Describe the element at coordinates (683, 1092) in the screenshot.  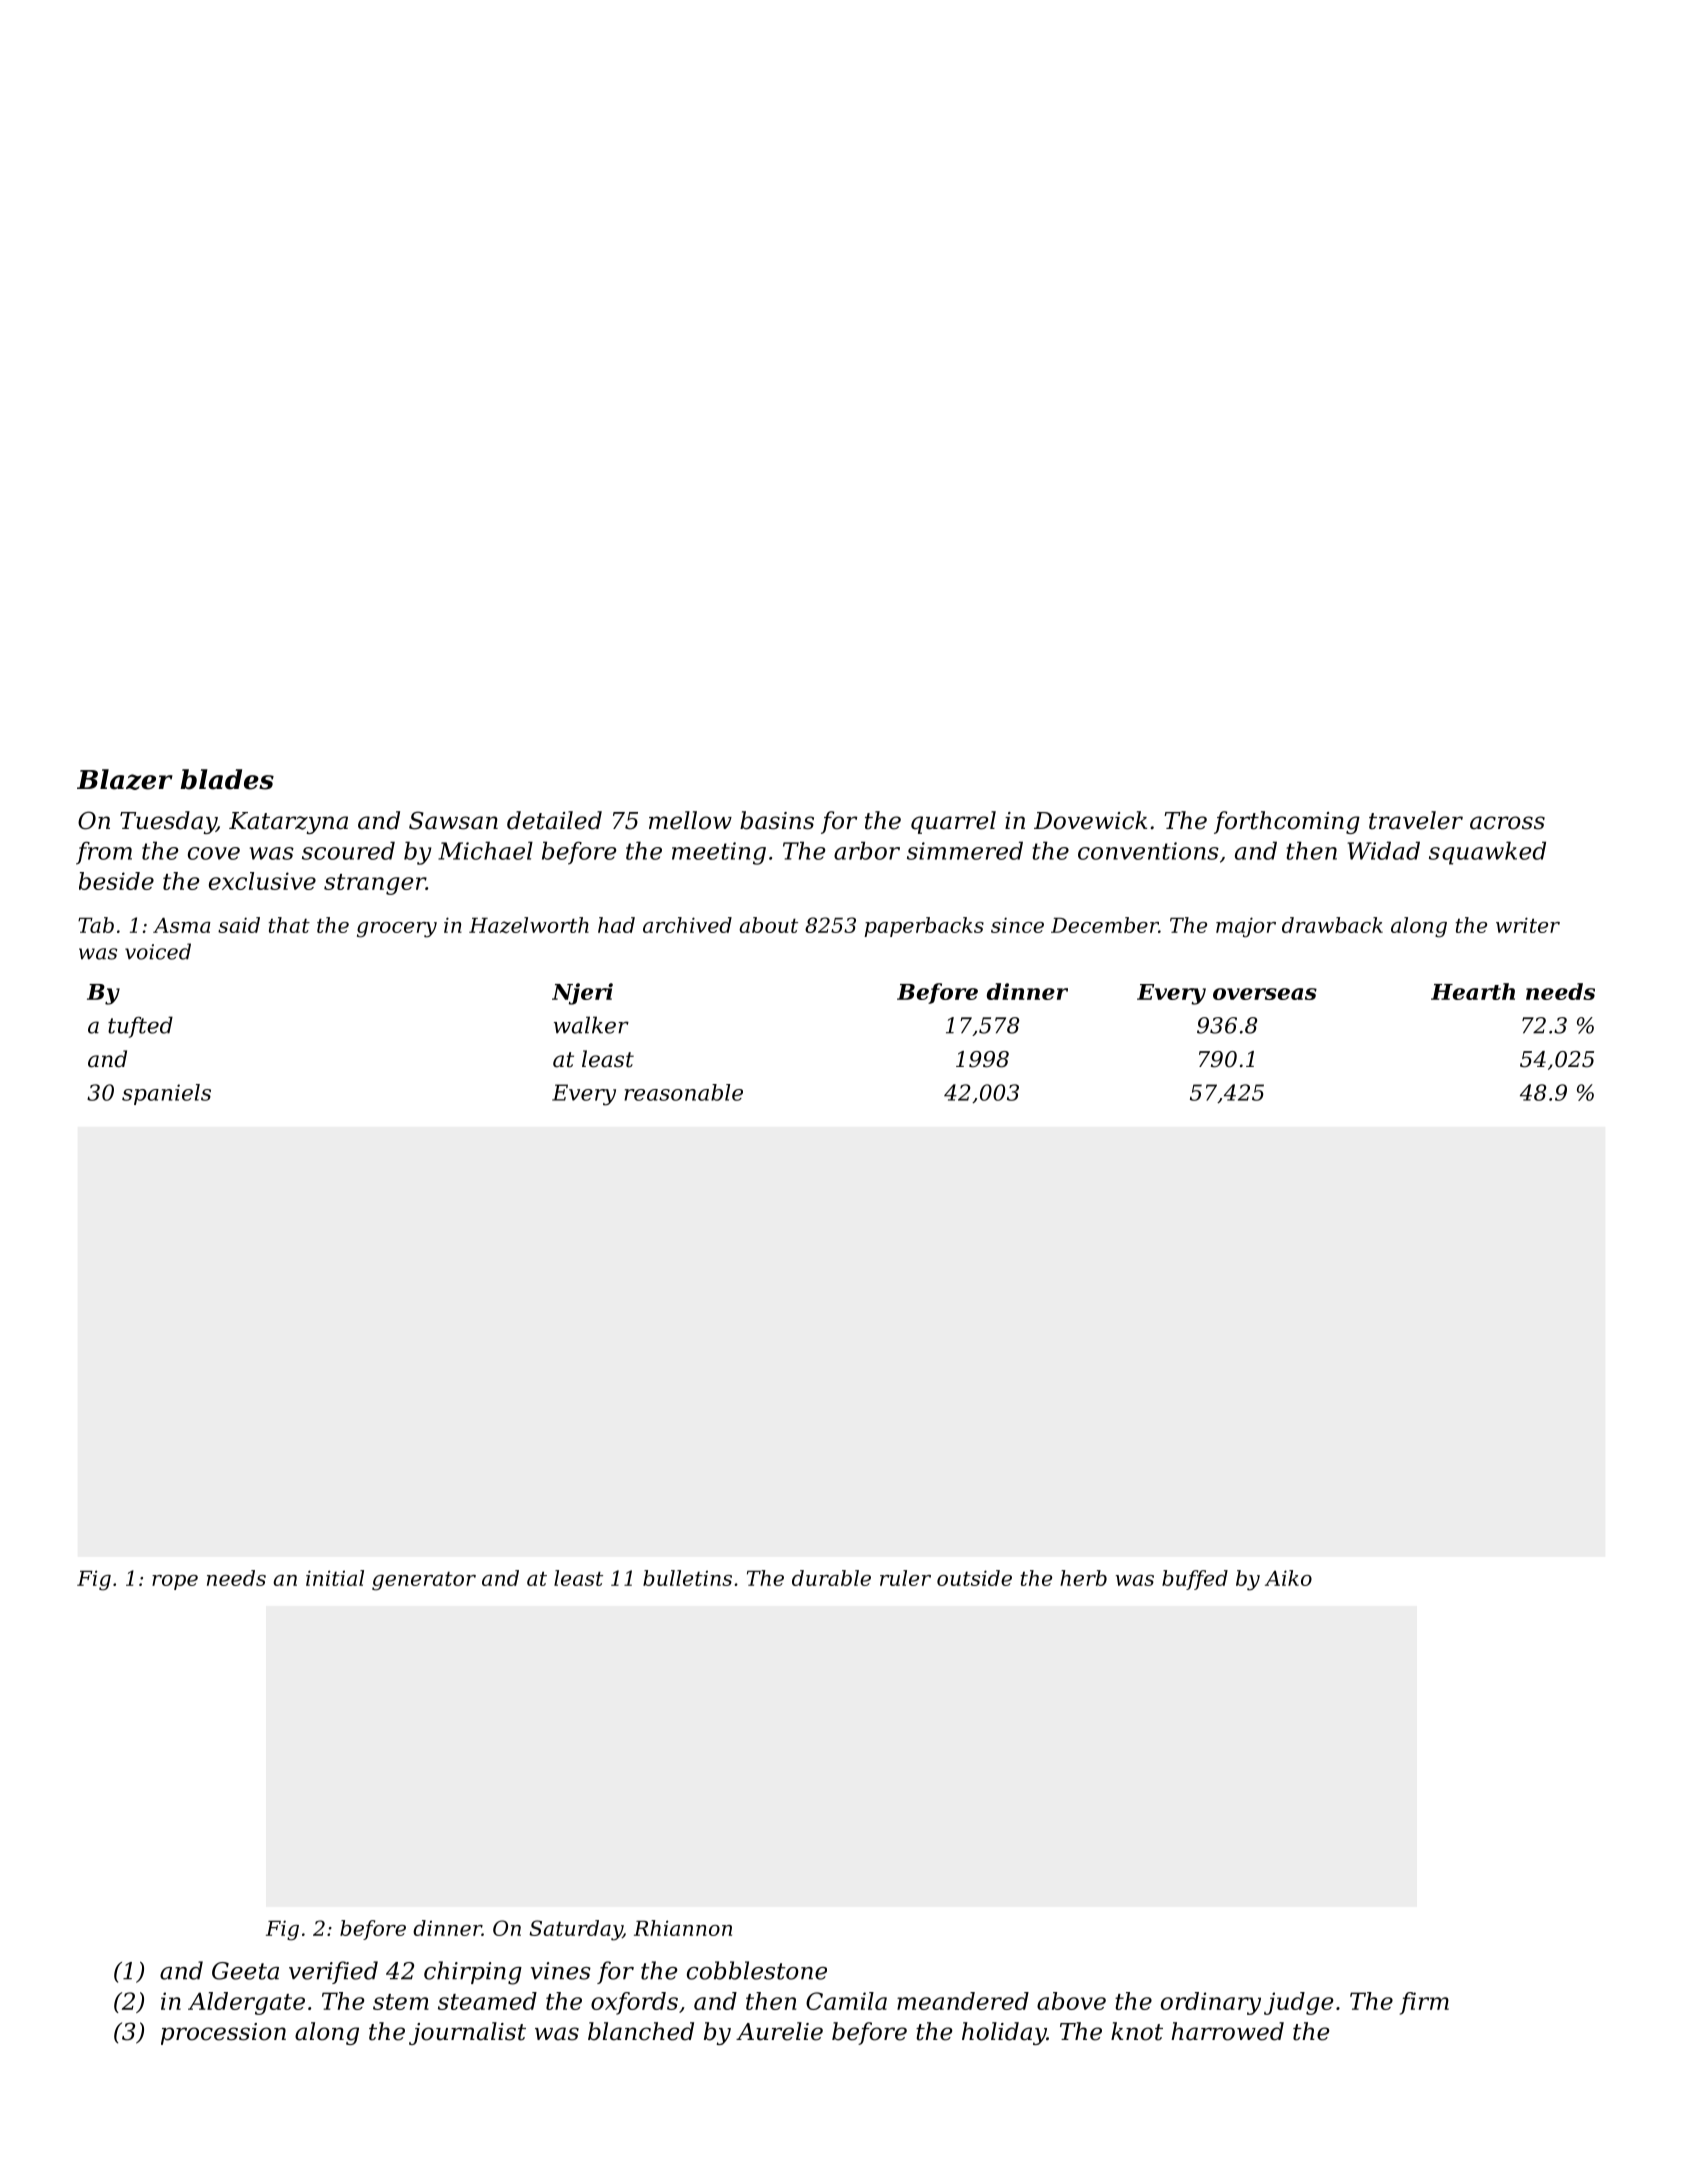
I see `reasonable` at that location.
